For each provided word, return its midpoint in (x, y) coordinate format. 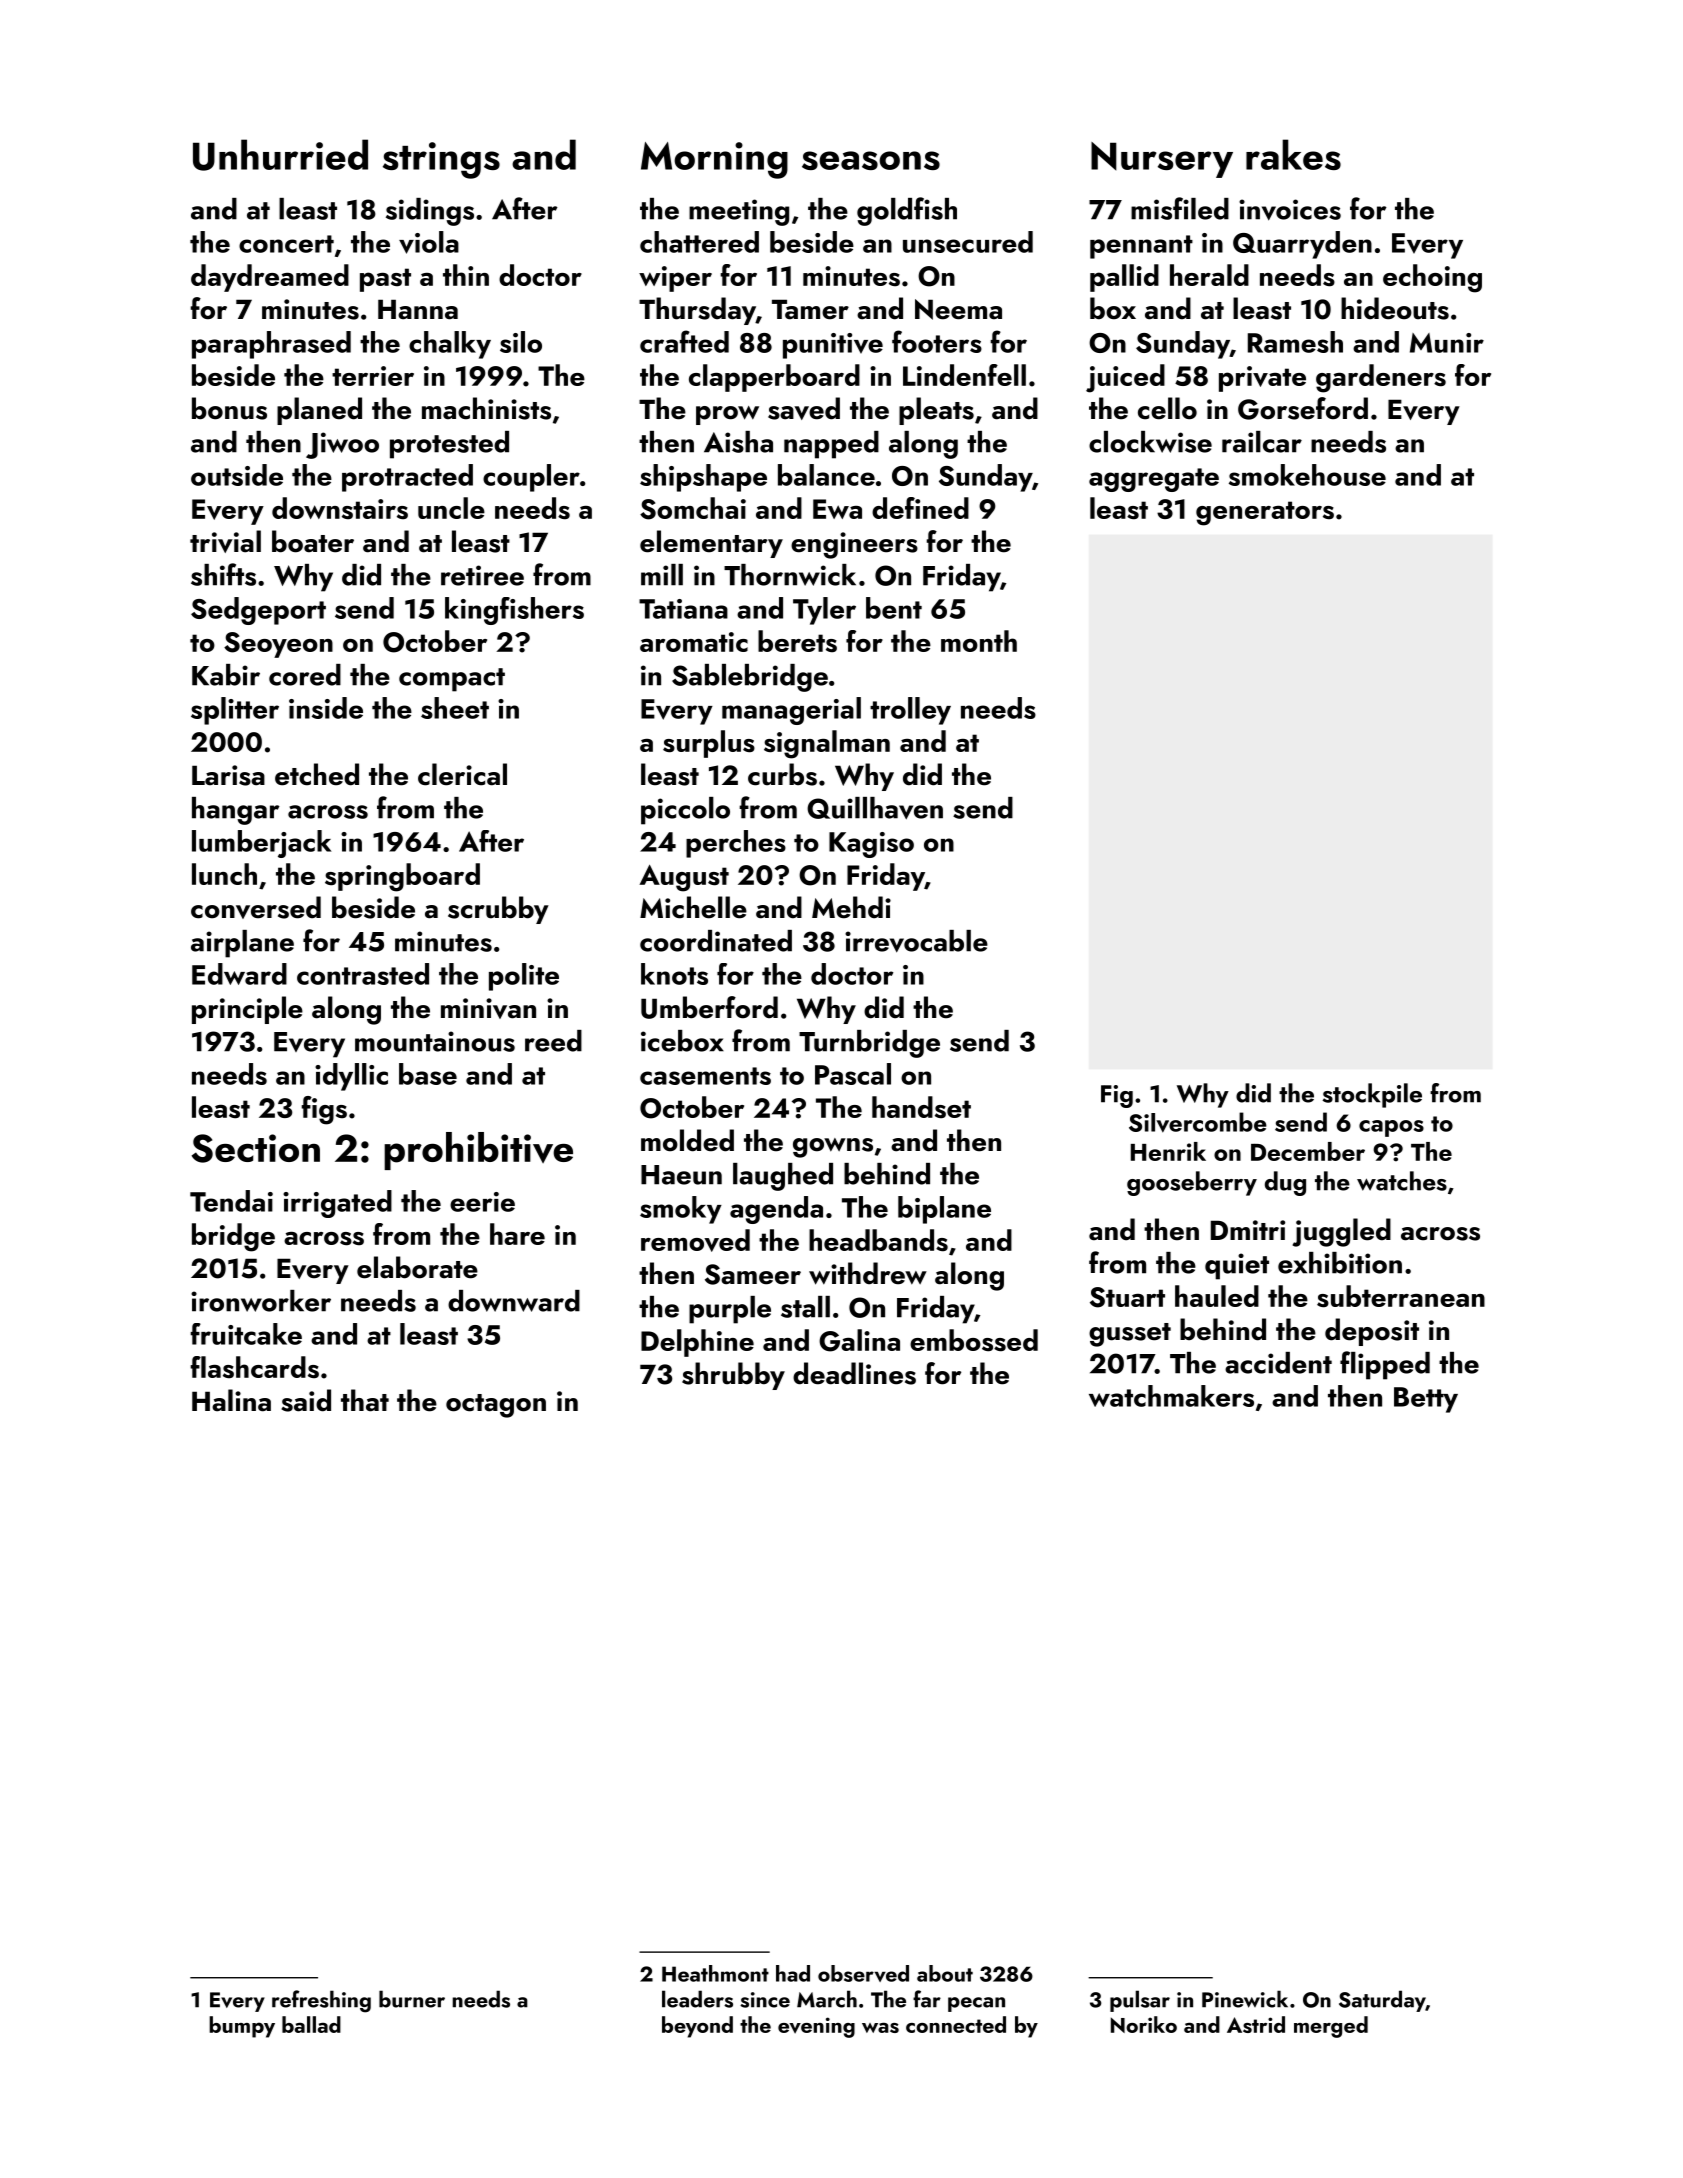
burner (412, 1999)
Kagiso (871, 845)
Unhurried (280, 155)
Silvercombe (1198, 1122)
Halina (231, 1400)
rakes (1293, 154)
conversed (256, 907)
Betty (1426, 1400)
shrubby (733, 1376)
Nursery (1162, 160)
